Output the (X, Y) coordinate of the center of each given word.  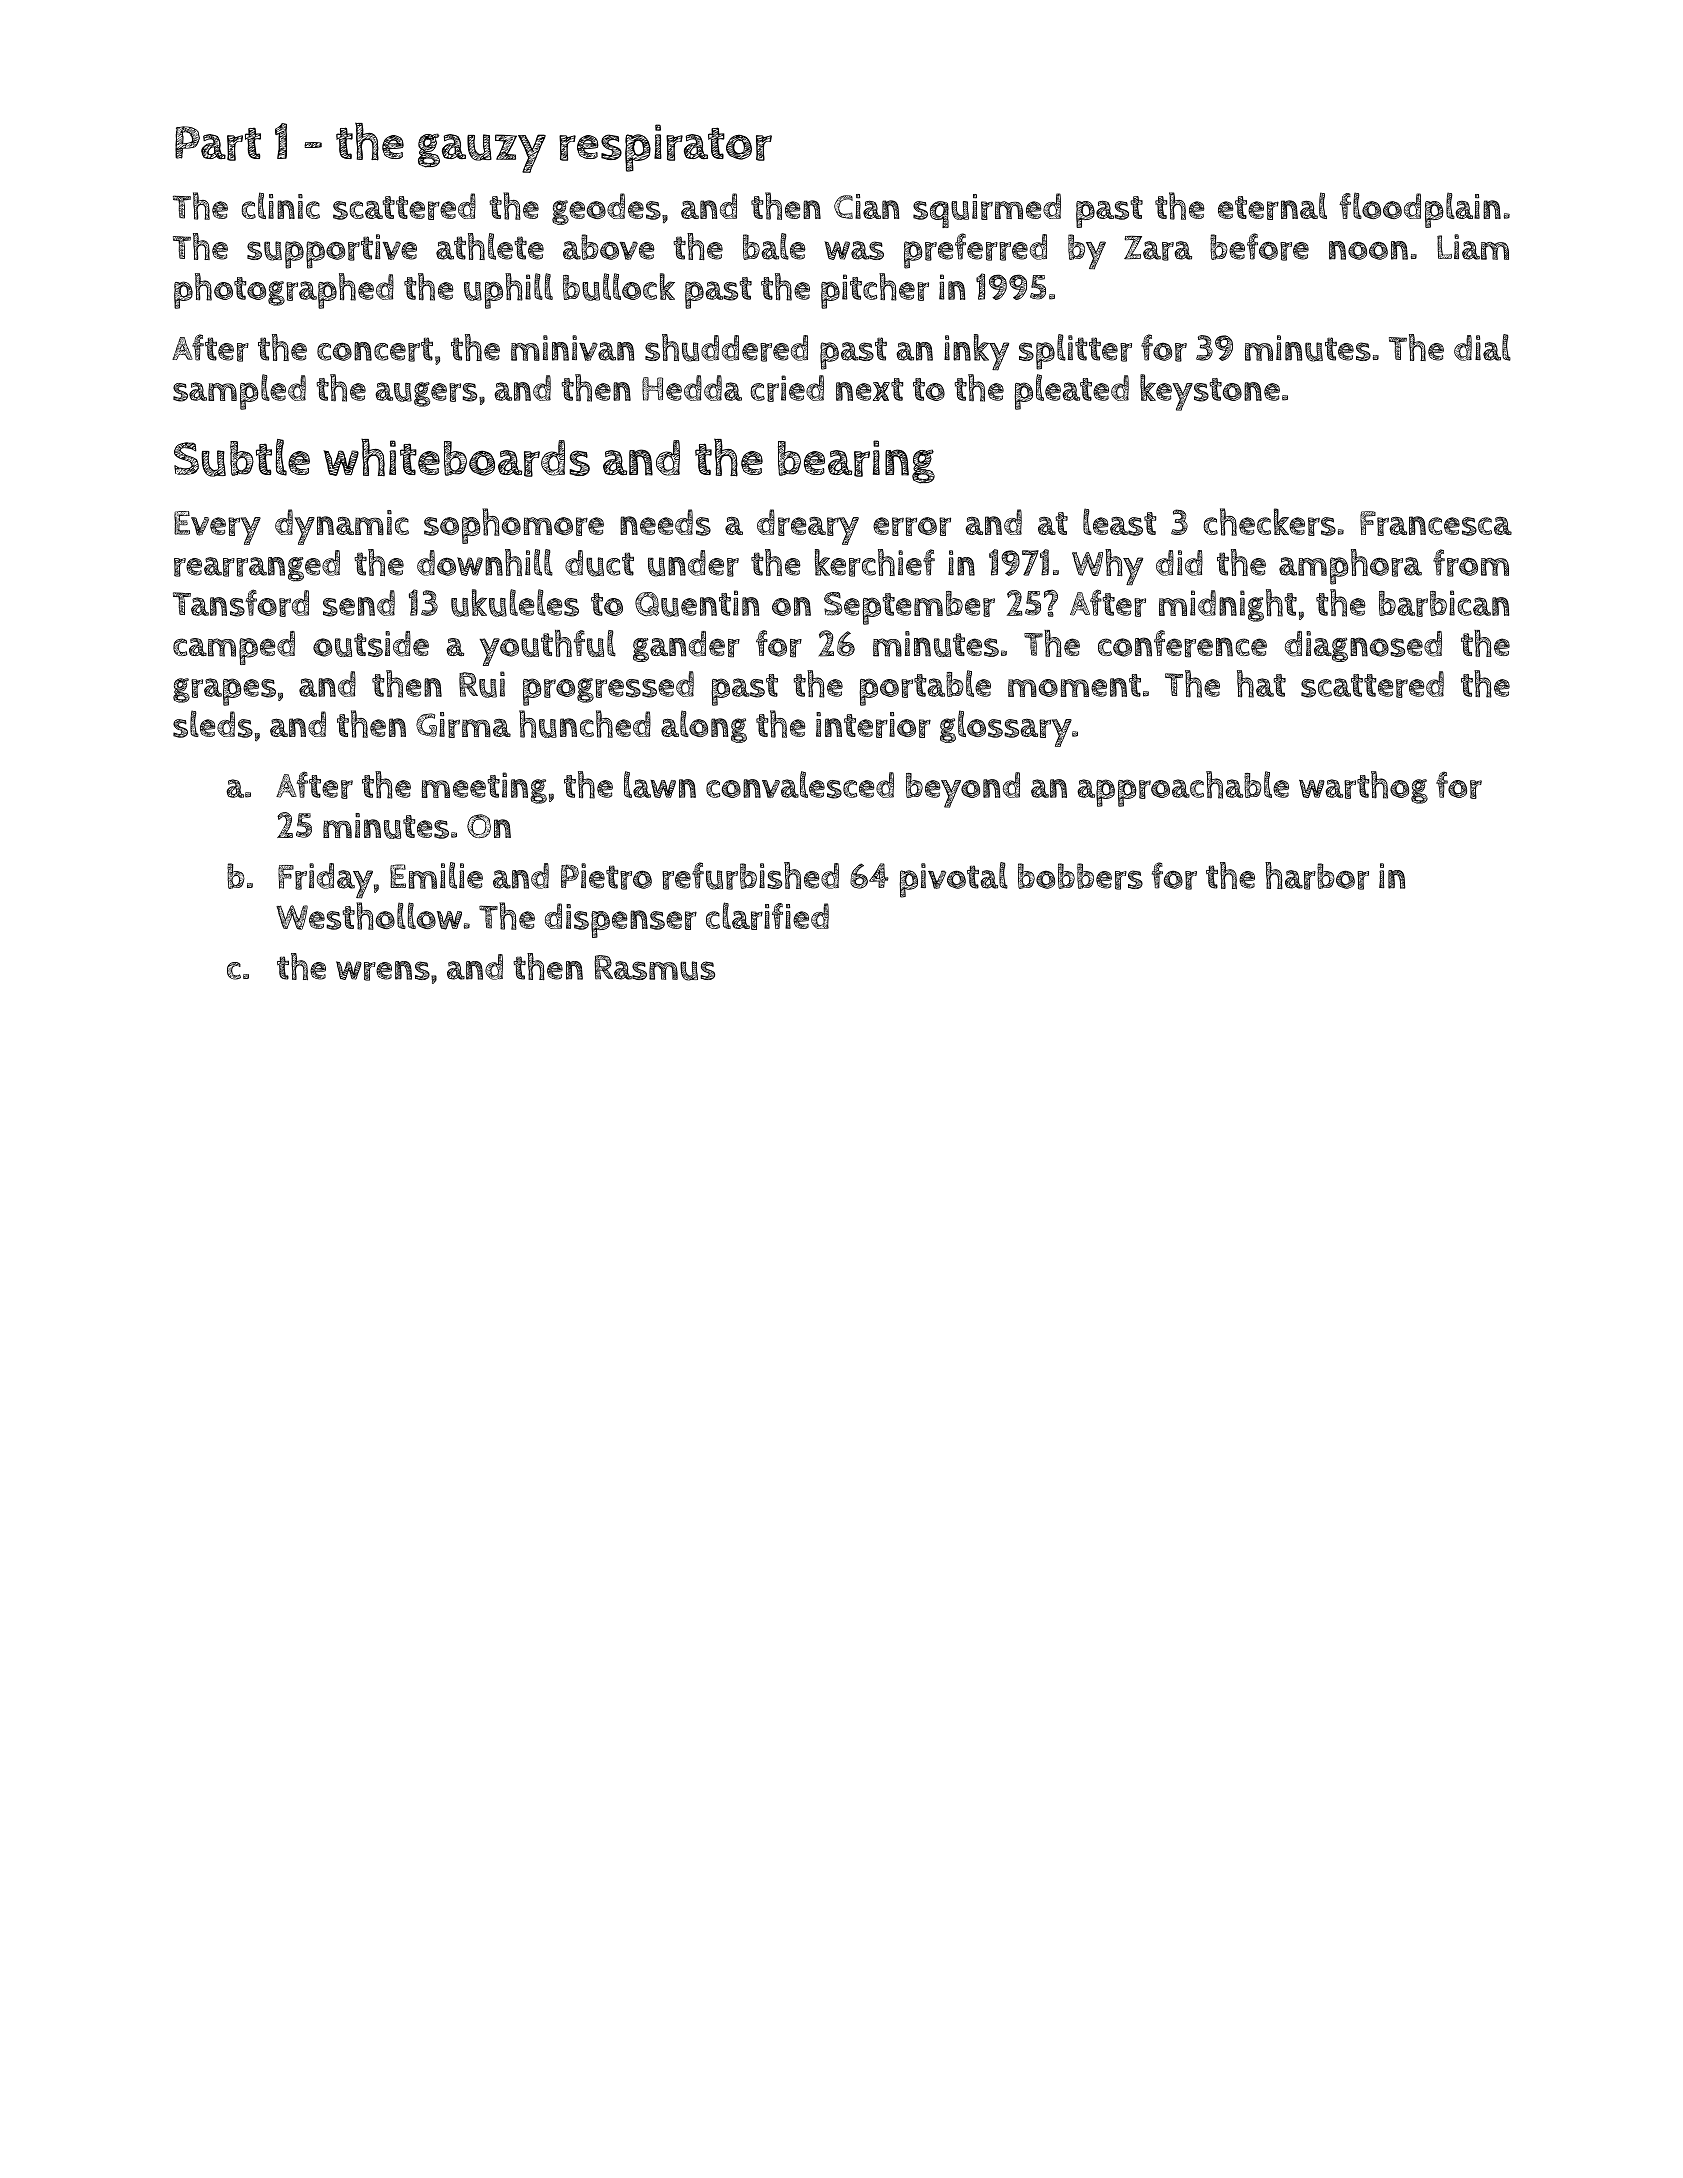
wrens (383, 971)
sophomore (514, 526)
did (1179, 563)
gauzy (482, 153)
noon (1368, 250)
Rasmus (654, 968)
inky (976, 352)
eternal (1272, 206)
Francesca (1436, 523)
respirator (665, 148)
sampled (239, 392)
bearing (856, 462)
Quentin (697, 603)
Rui (482, 684)
